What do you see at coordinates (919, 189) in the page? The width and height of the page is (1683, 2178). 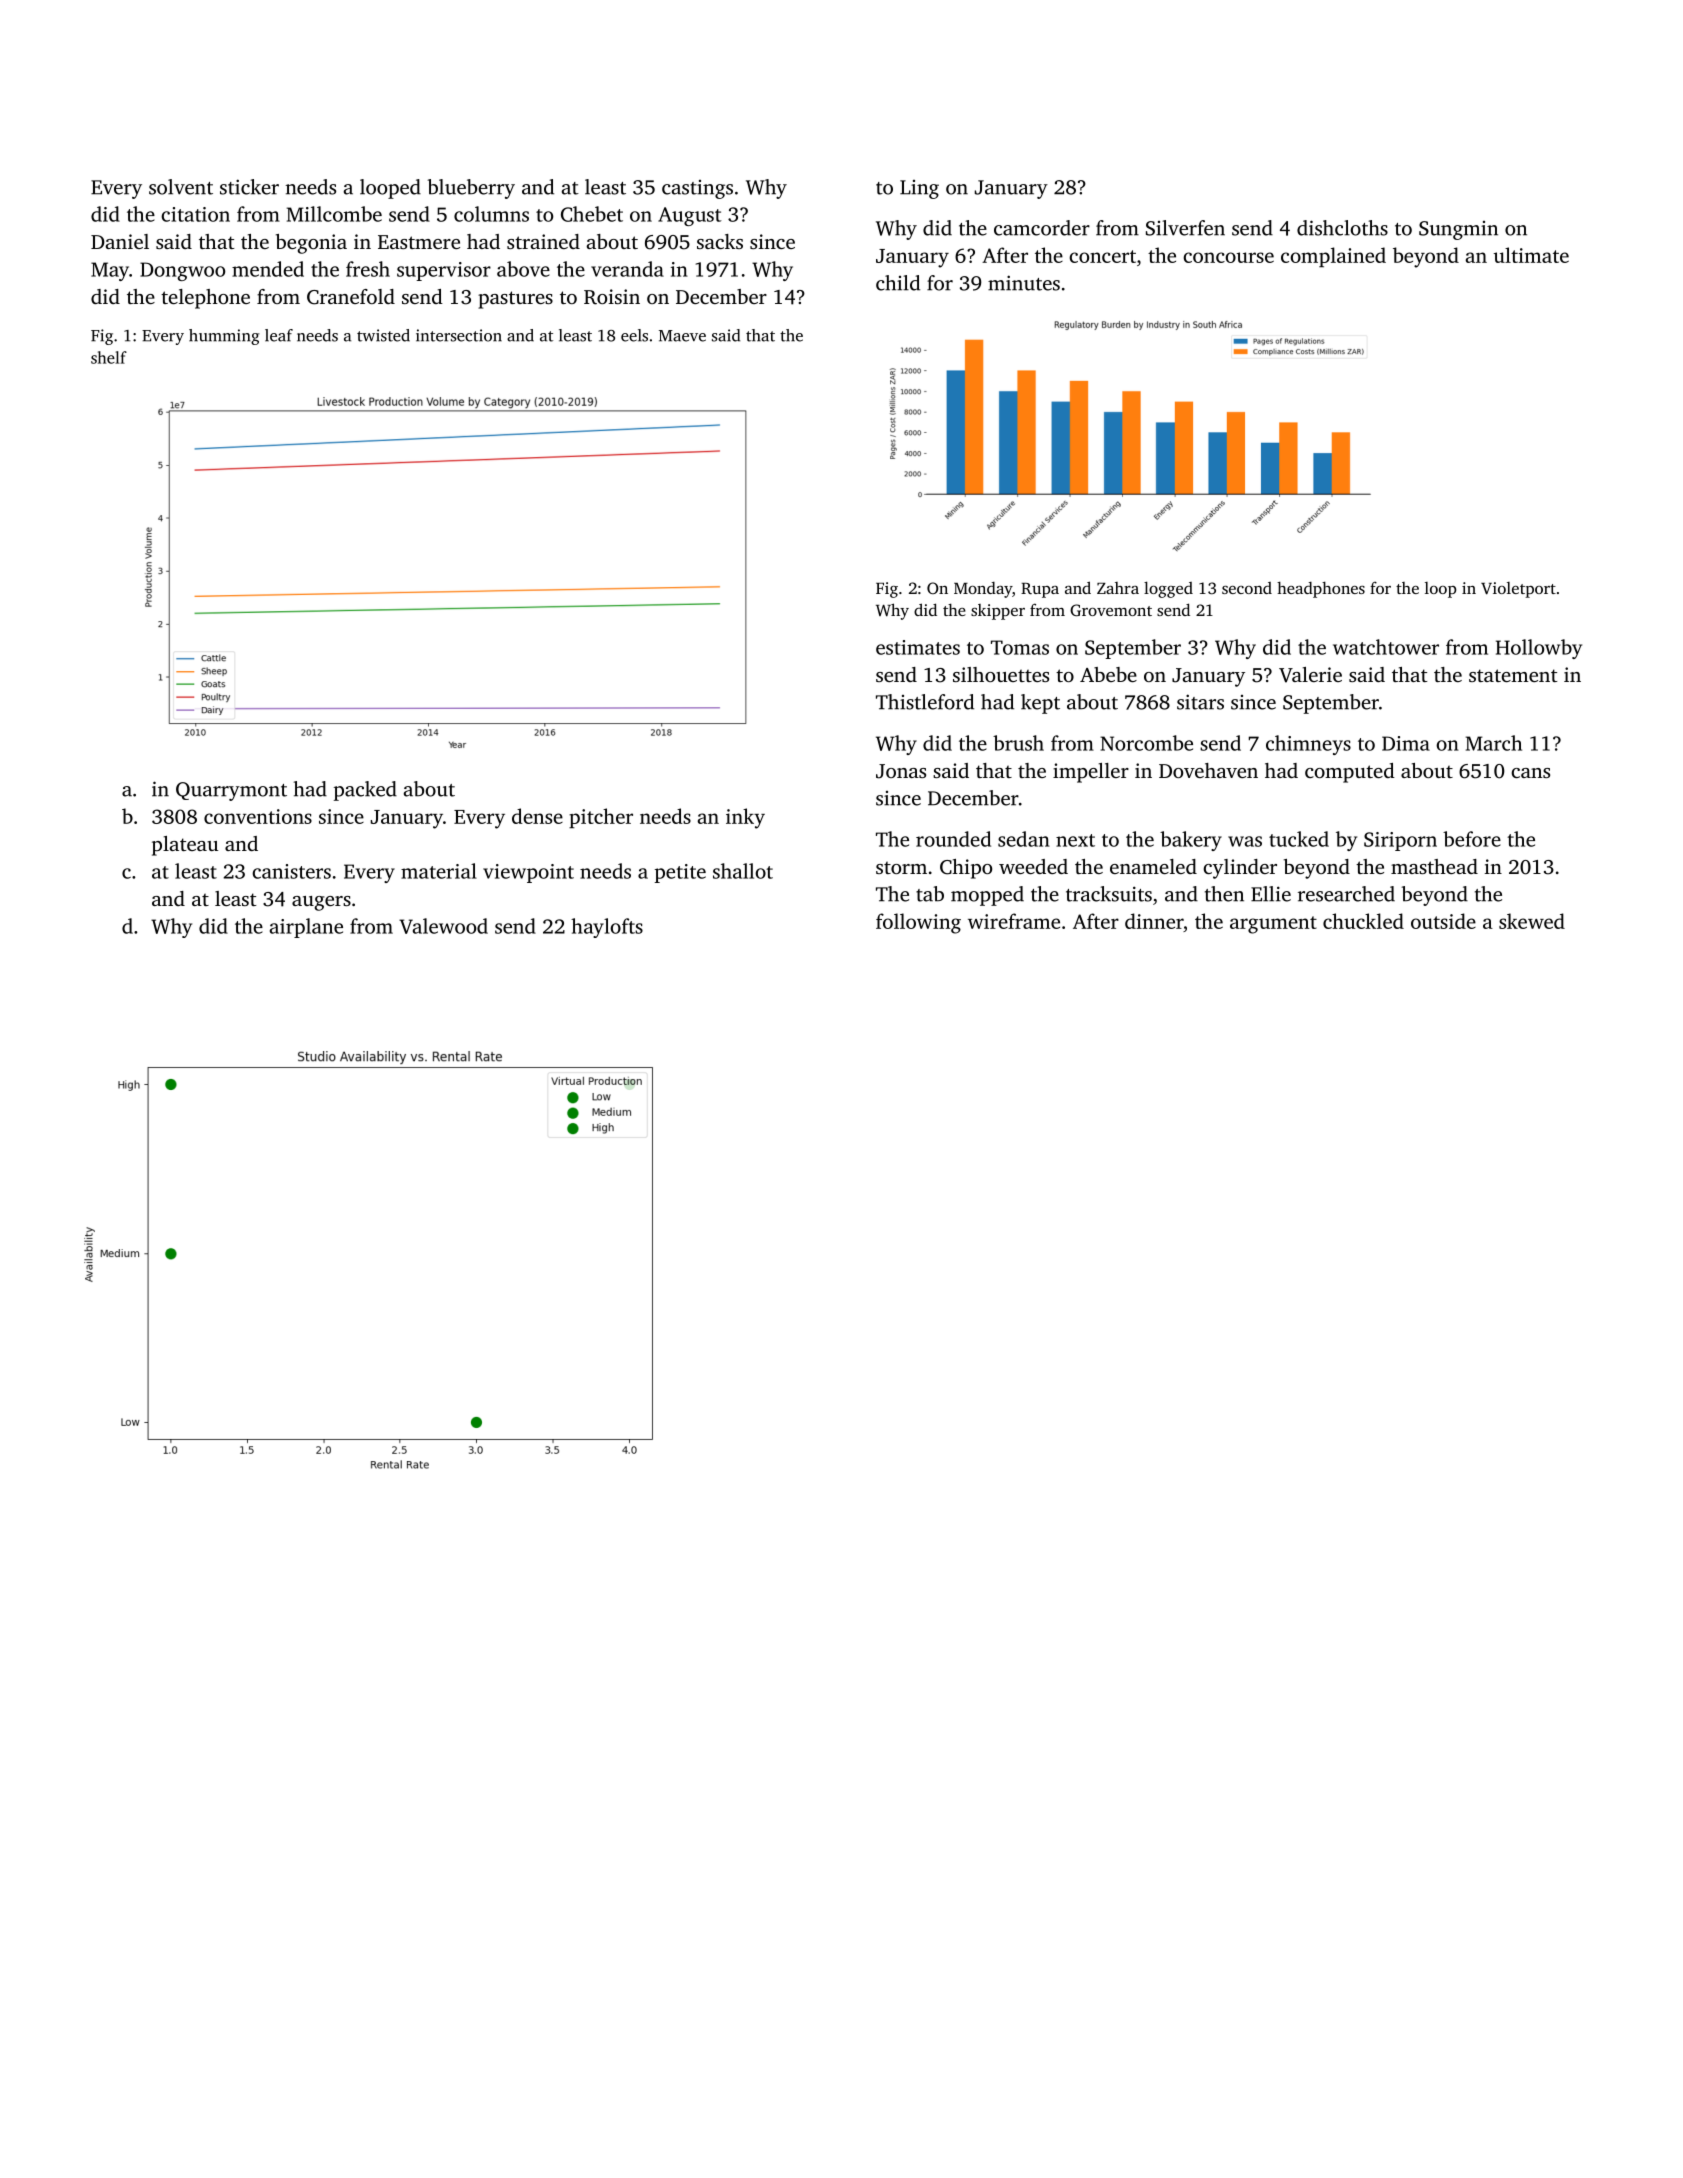 I see `Ling` at bounding box center [919, 189].
